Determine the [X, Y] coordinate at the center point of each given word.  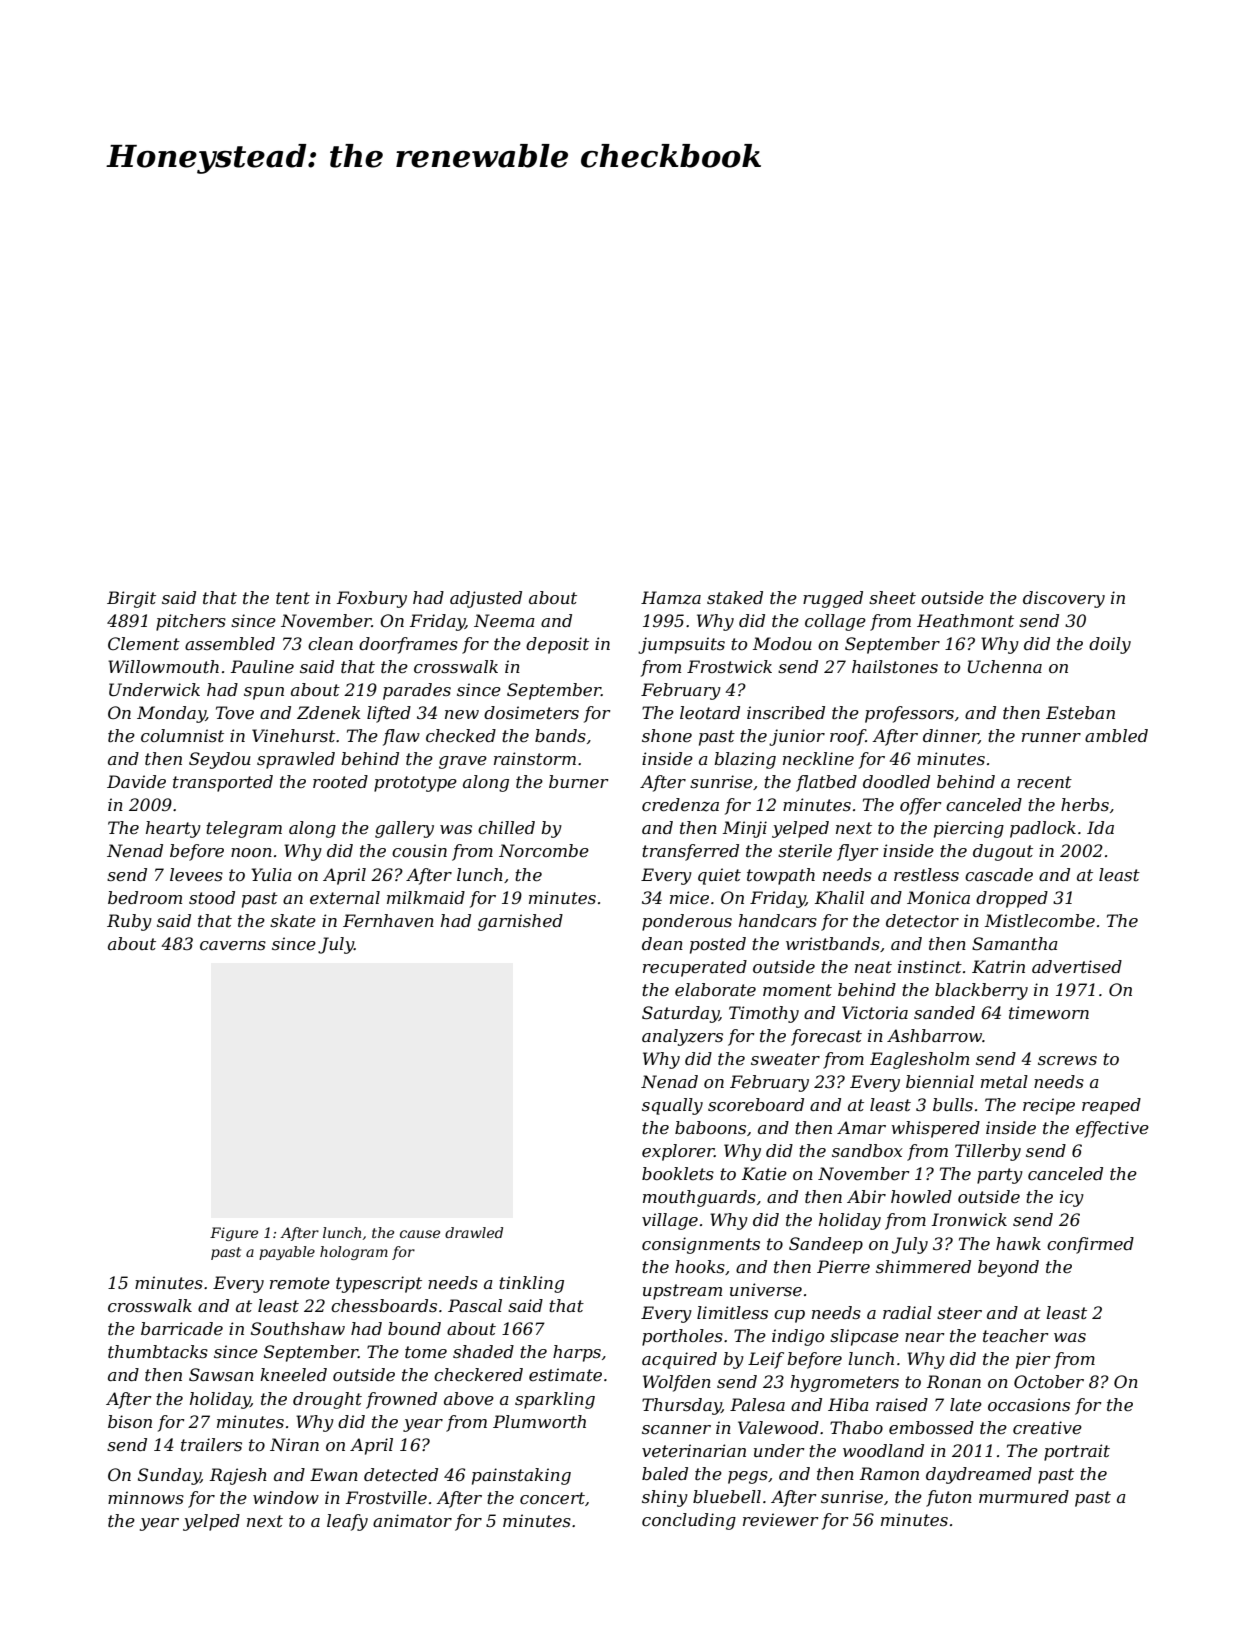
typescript [379, 1284]
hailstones [895, 666]
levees [196, 874]
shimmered [923, 1266]
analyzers [682, 1037]
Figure [234, 1234]
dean [662, 943]
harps [577, 1353]
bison [130, 1421]
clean [330, 643]
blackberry [981, 991]
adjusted [486, 599]
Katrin [998, 966]
